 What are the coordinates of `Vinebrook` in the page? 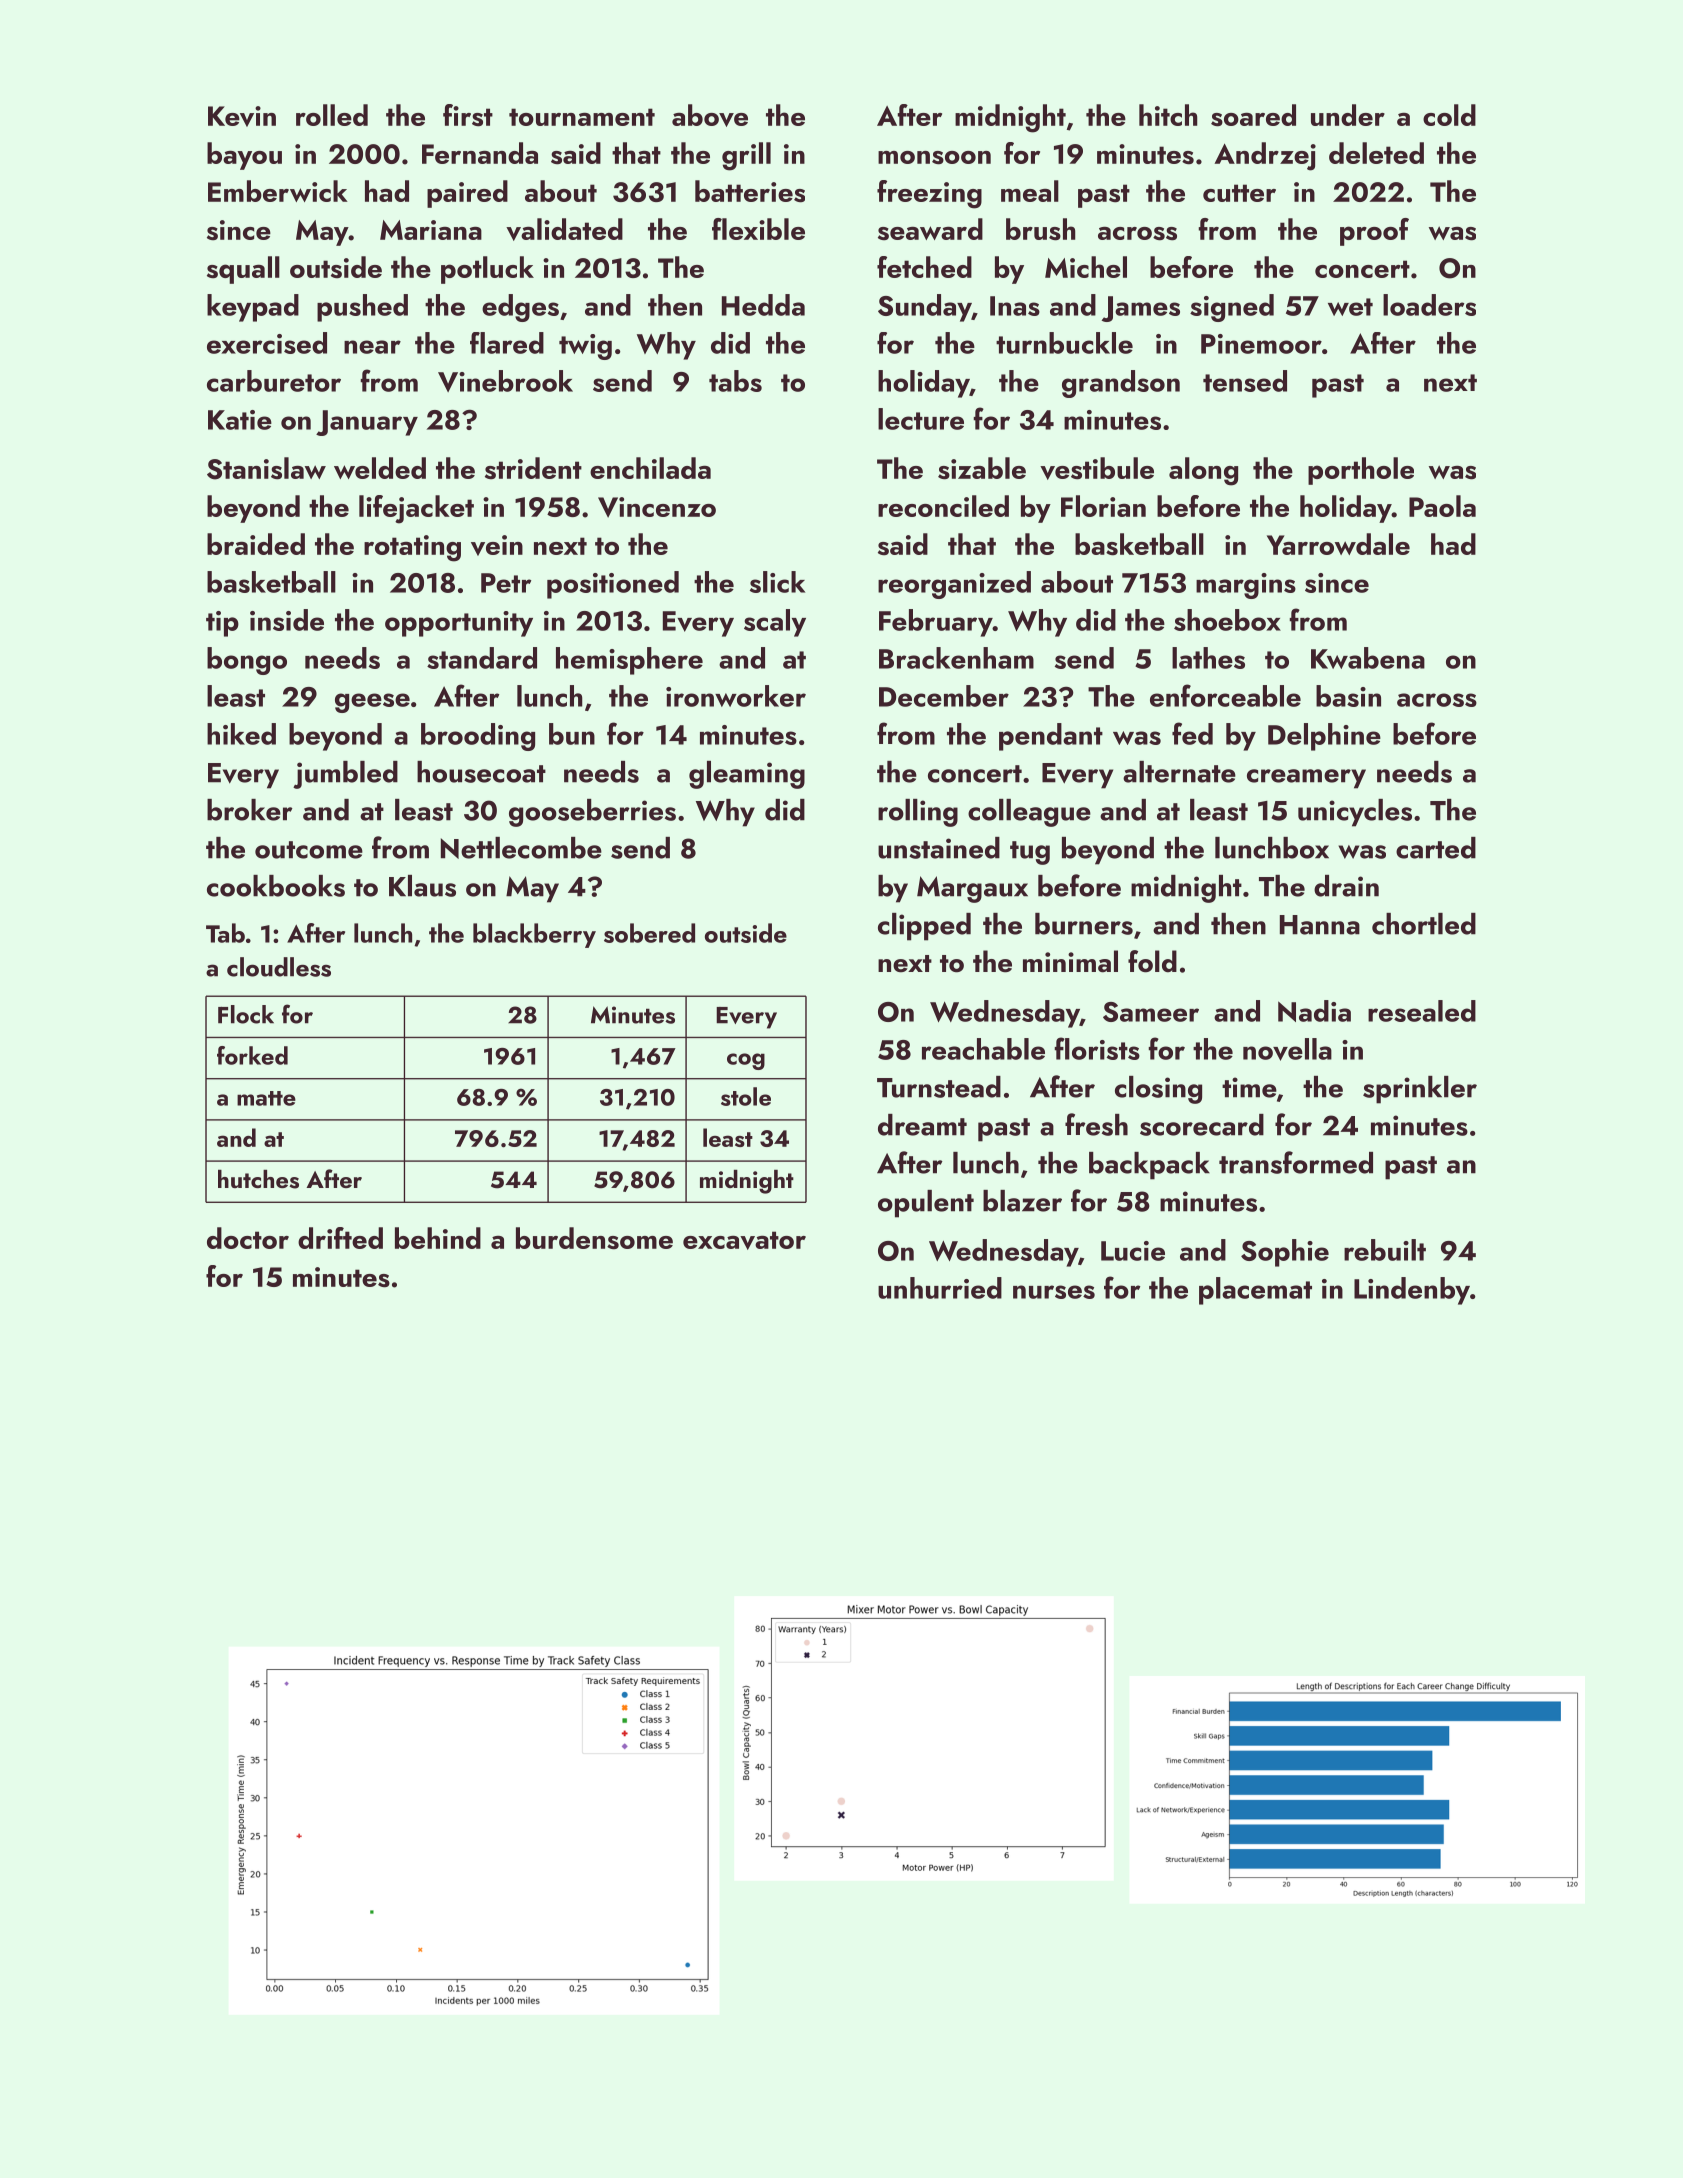 It's located at (505, 381).
